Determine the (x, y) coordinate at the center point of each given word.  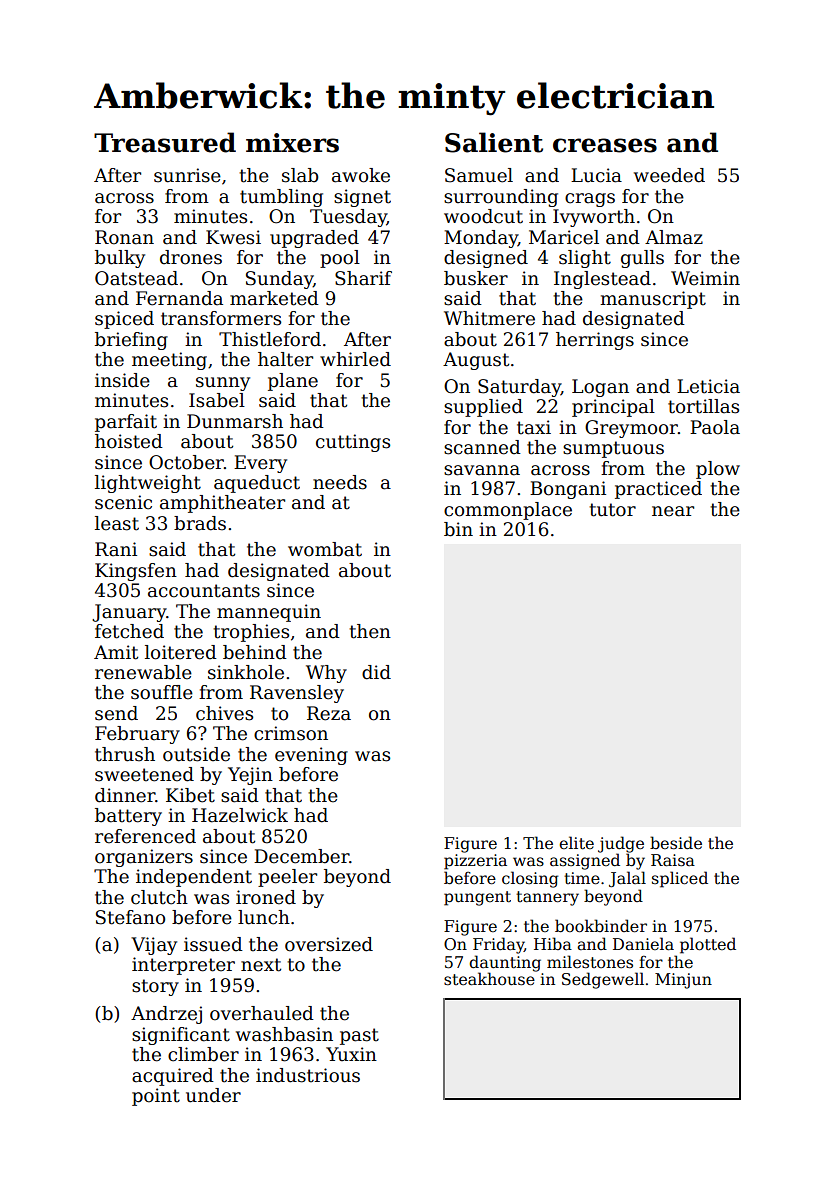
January (129, 613)
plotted (708, 945)
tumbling (281, 198)
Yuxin (351, 1054)
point (156, 1097)
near (673, 511)
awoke (361, 175)
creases (605, 145)
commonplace (508, 511)
